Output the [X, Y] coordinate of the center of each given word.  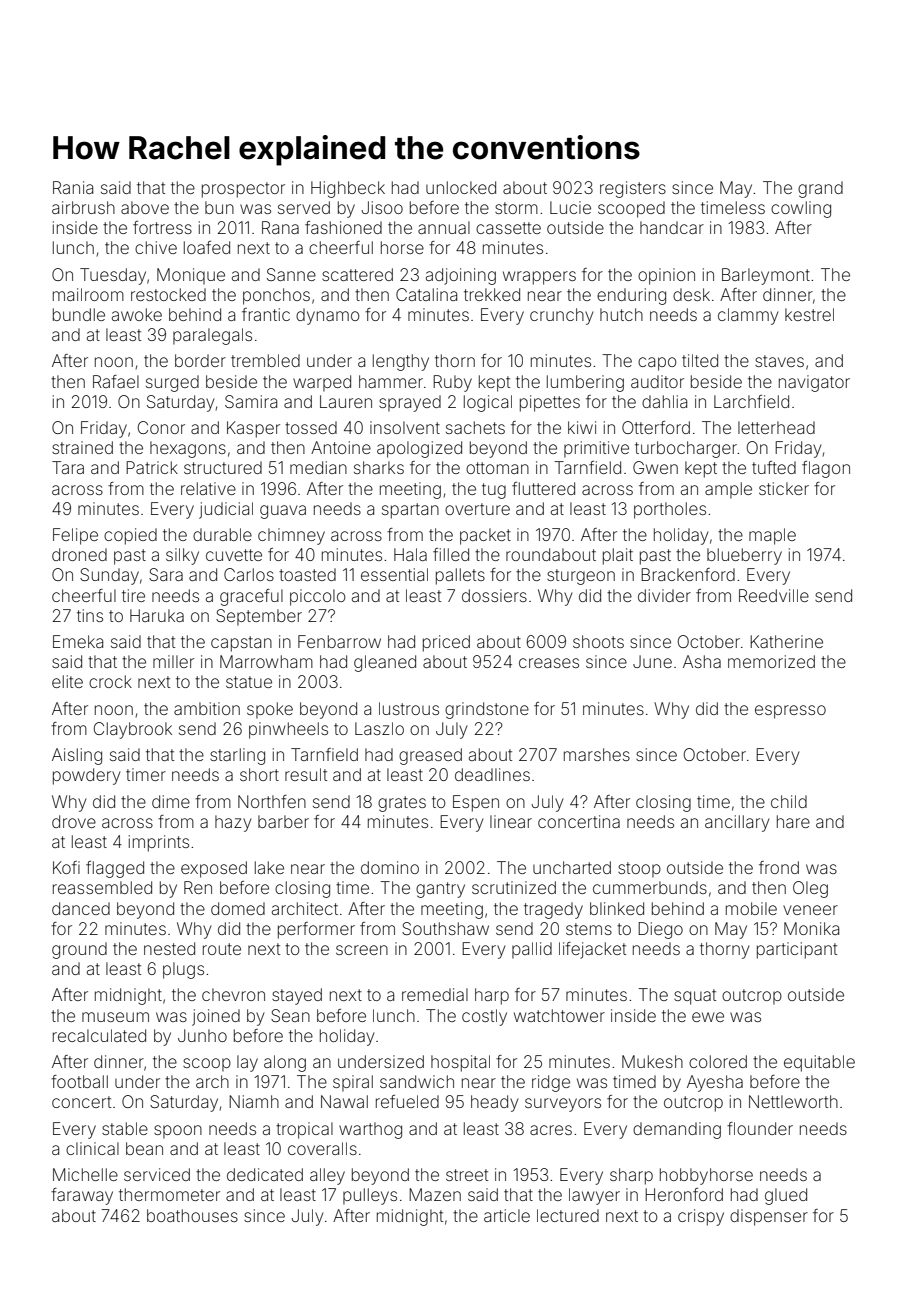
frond [779, 867]
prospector [243, 190]
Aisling [77, 756]
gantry [440, 890]
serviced [157, 1174]
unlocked [461, 187]
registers [633, 189]
